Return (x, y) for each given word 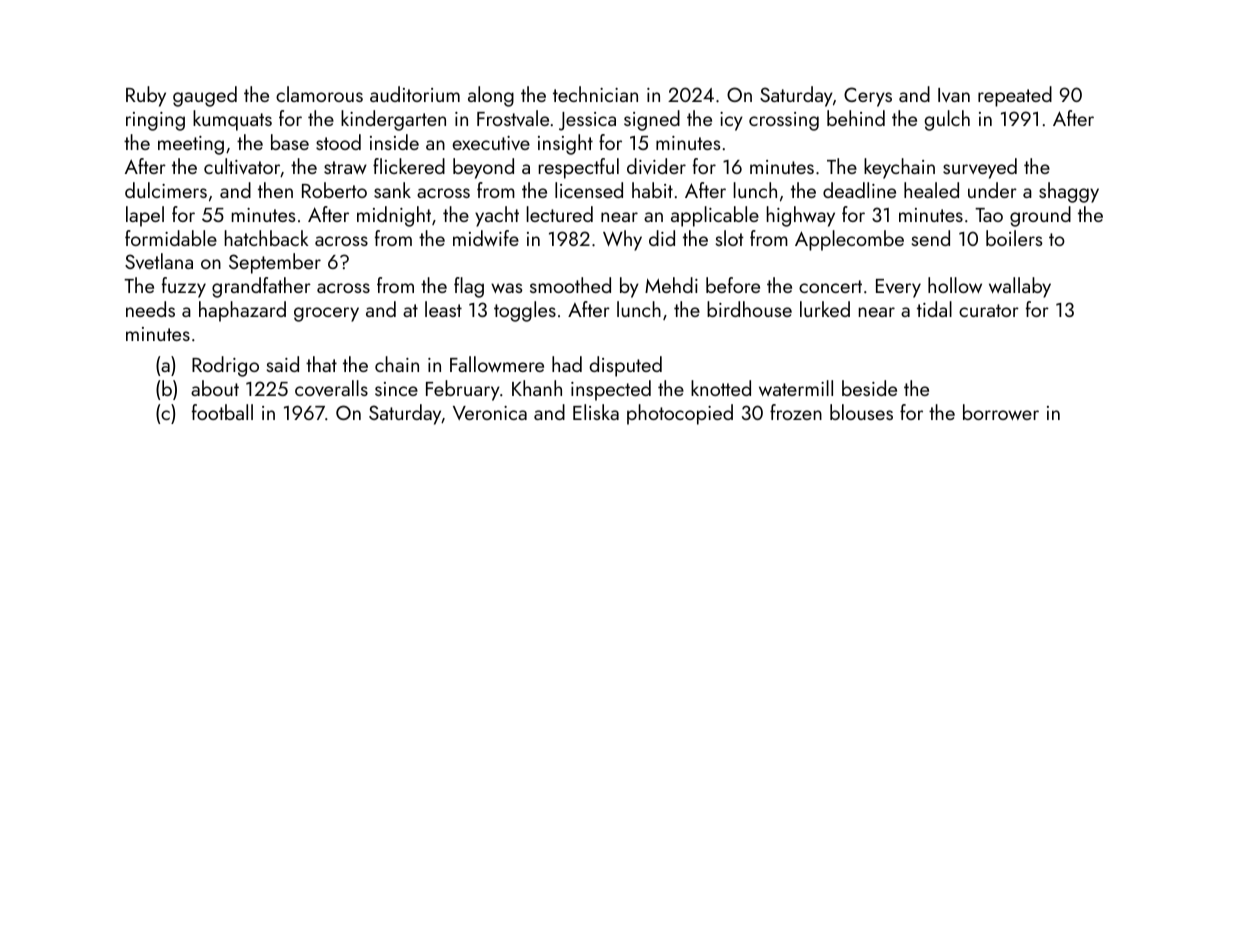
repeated (1015, 96)
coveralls (331, 388)
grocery (326, 314)
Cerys (868, 97)
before (733, 285)
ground (1040, 216)
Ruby (146, 96)
